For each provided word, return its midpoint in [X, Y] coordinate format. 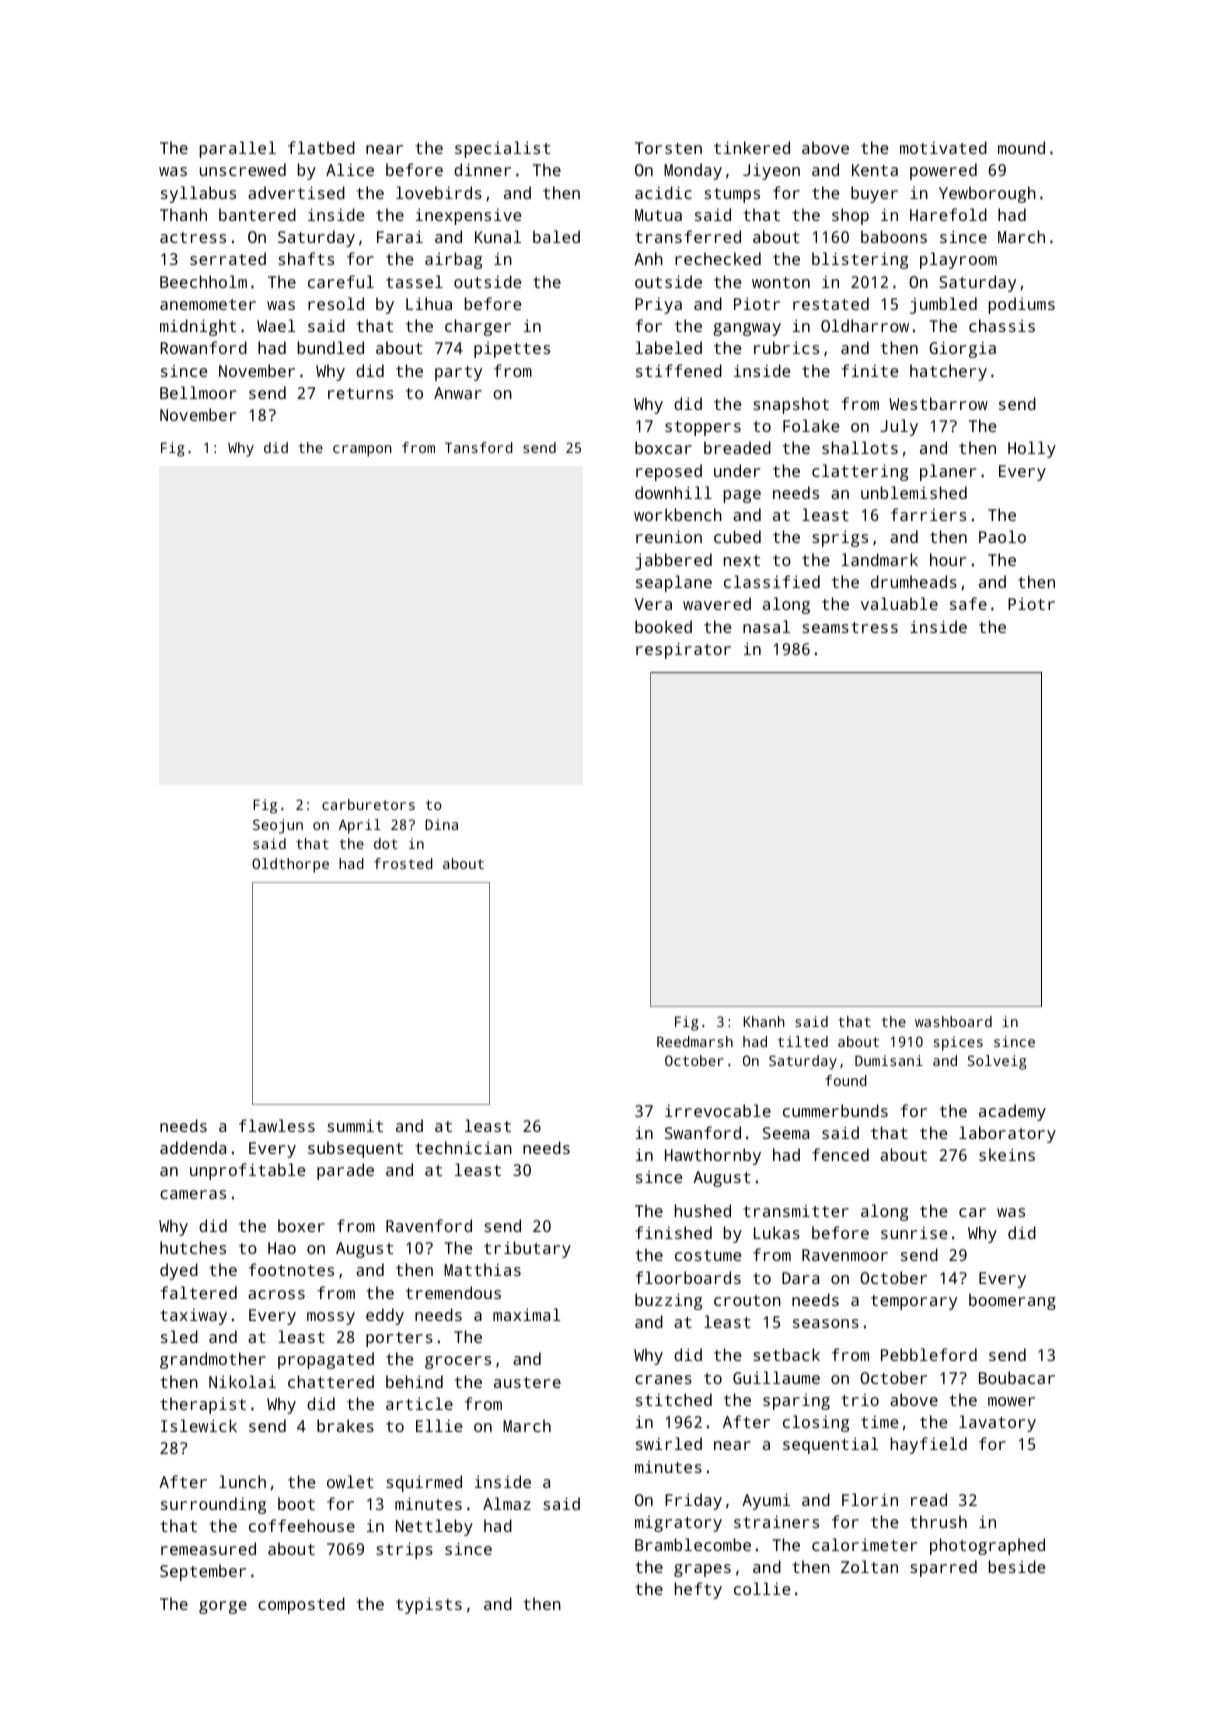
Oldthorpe [290, 865]
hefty [698, 1590]
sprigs [840, 538]
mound [1021, 147]
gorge [223, 1607]
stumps [732, 195]
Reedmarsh [695, 1041]
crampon [362, 451]
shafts [306, 258]
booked [663, 626]
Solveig [997, 1062]
